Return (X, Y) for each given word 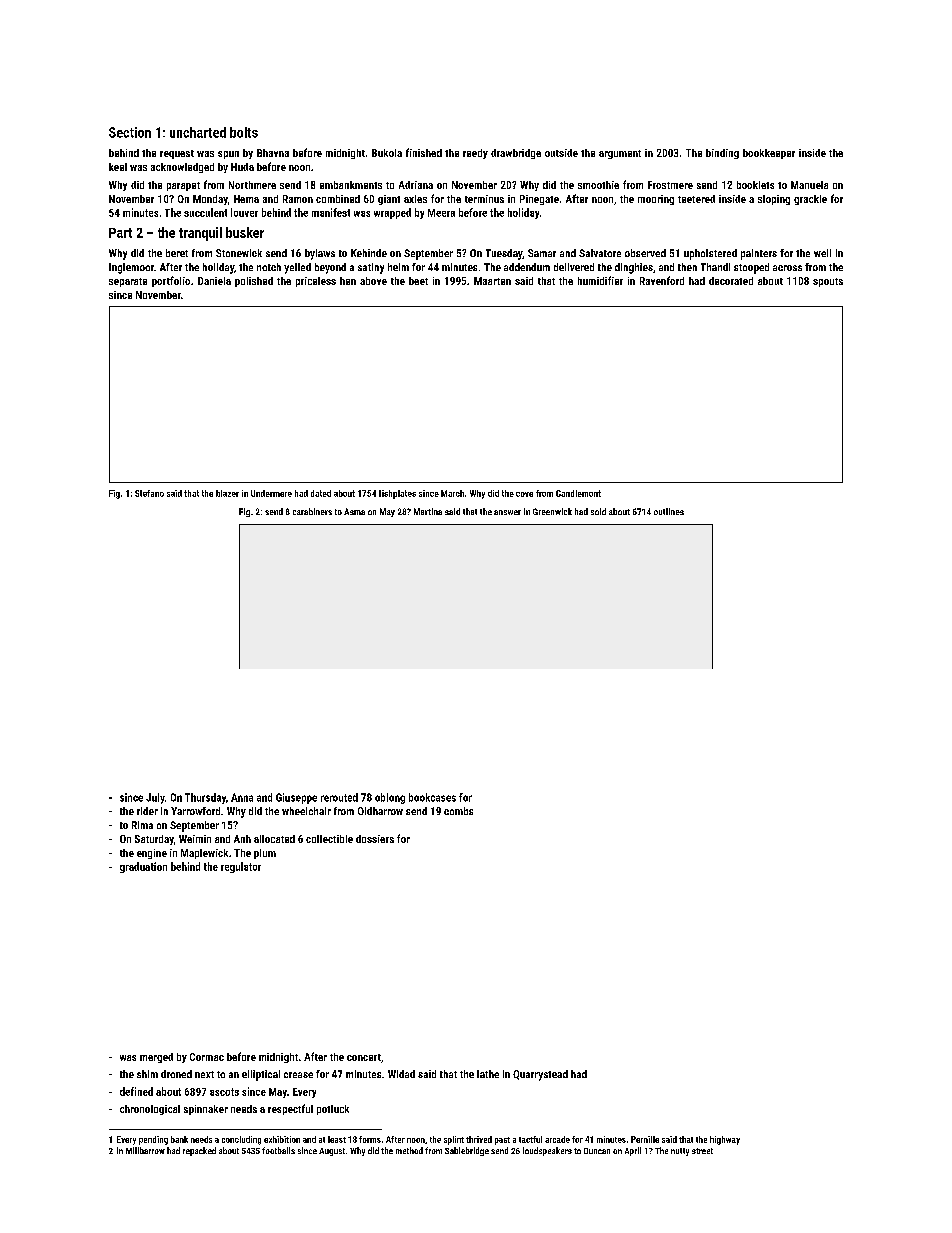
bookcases (432, 797)
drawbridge (516, 154)
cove (524, 494)
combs (458, 811)
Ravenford (662, 280)
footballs (278, 1150)
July (155, 798)
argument (620, 154)
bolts (244, 132)
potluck (333, 1110)
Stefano (149, 493)
